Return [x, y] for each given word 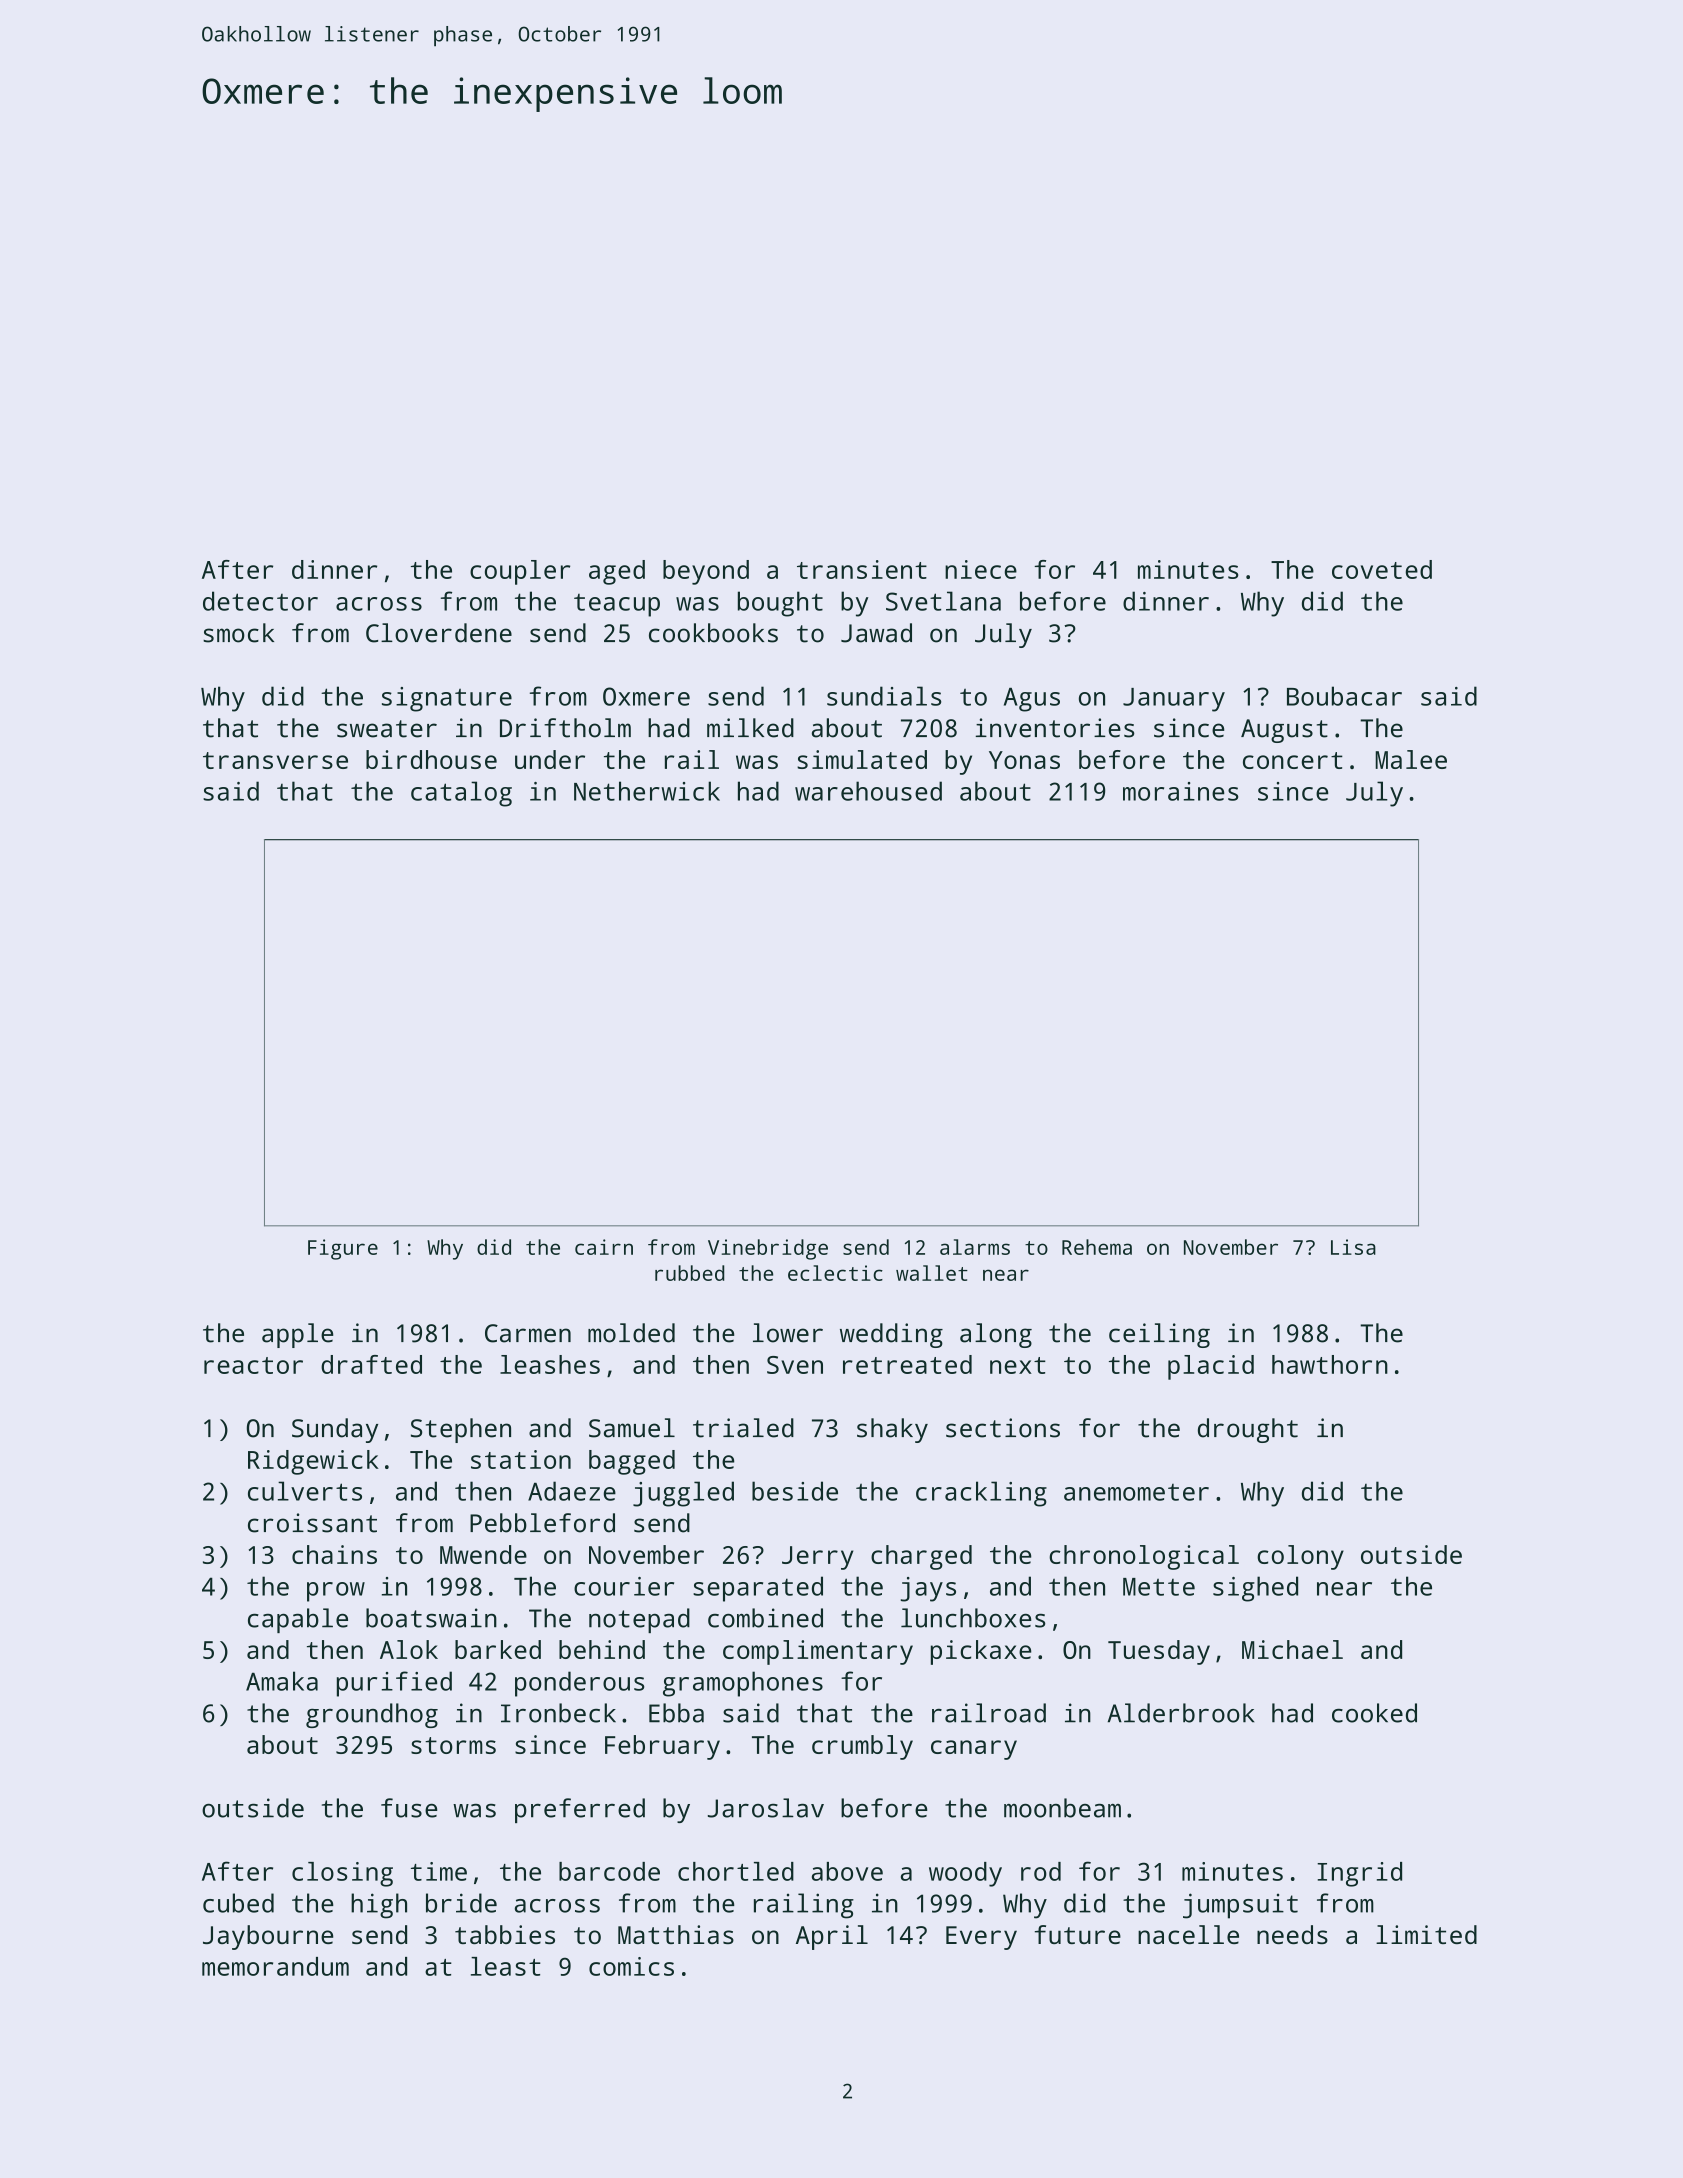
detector [260, 601]
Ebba [676, 1713]
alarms [975, 1247]
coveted [1382, 569]
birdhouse [431, 759]
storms [453, 1745]
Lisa [1353, 1247]
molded [631, 1333]
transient [862, 569]
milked [750, 728]
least [506, 1966]
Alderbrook [1181, 1713]
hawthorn [1330, 1364]
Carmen [528, 1333]
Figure [343, 1249]
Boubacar [1344, 696]
